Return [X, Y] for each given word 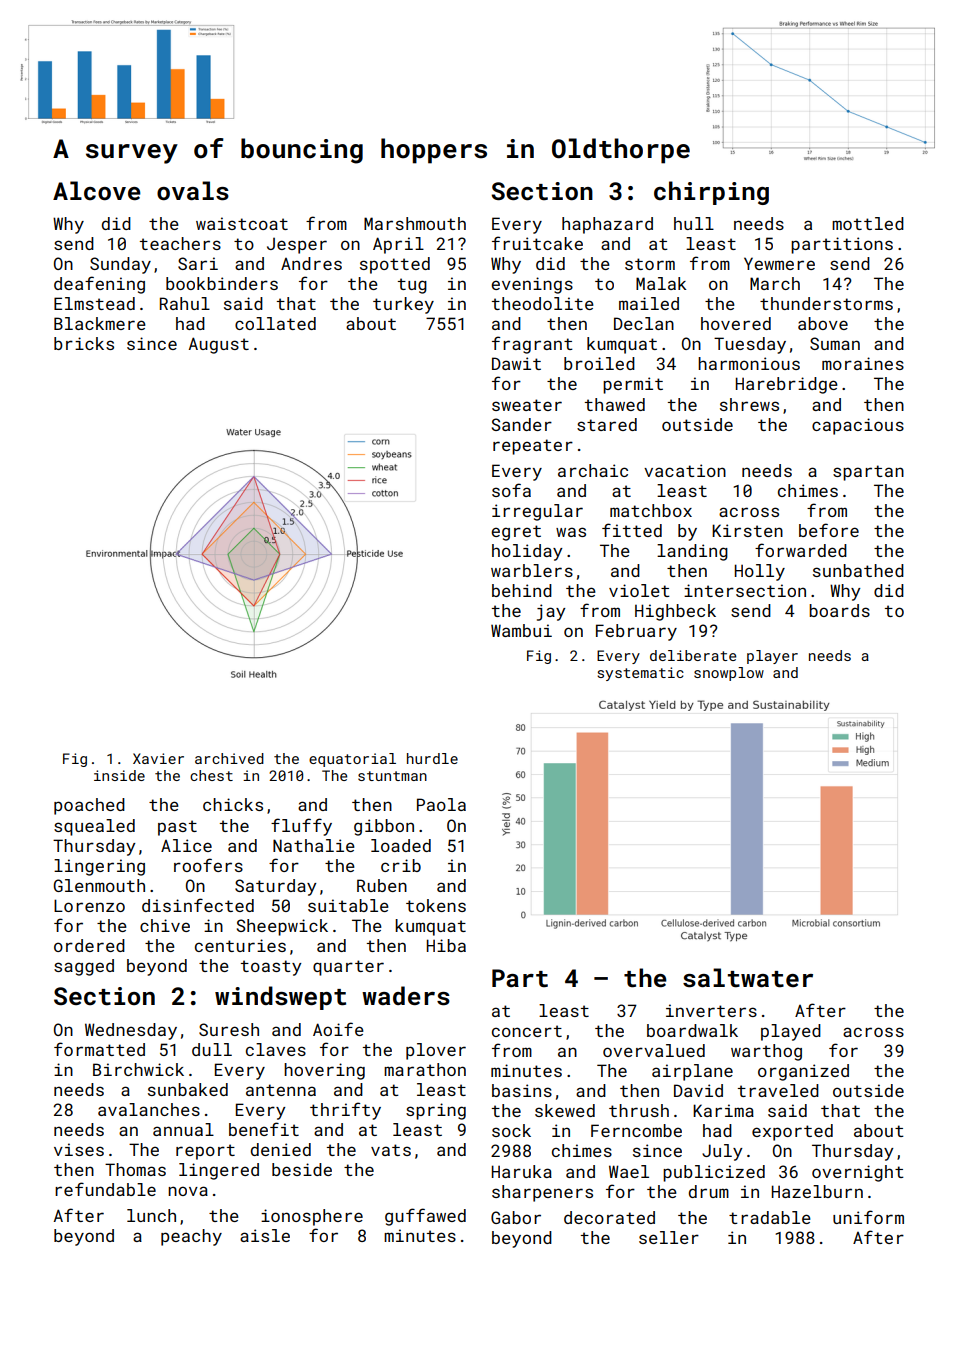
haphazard [607, 225]
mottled [868, 223]
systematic [640, 674]
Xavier [158, 758]
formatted [99, 1049]
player [772, 657]
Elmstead [94, 303]
